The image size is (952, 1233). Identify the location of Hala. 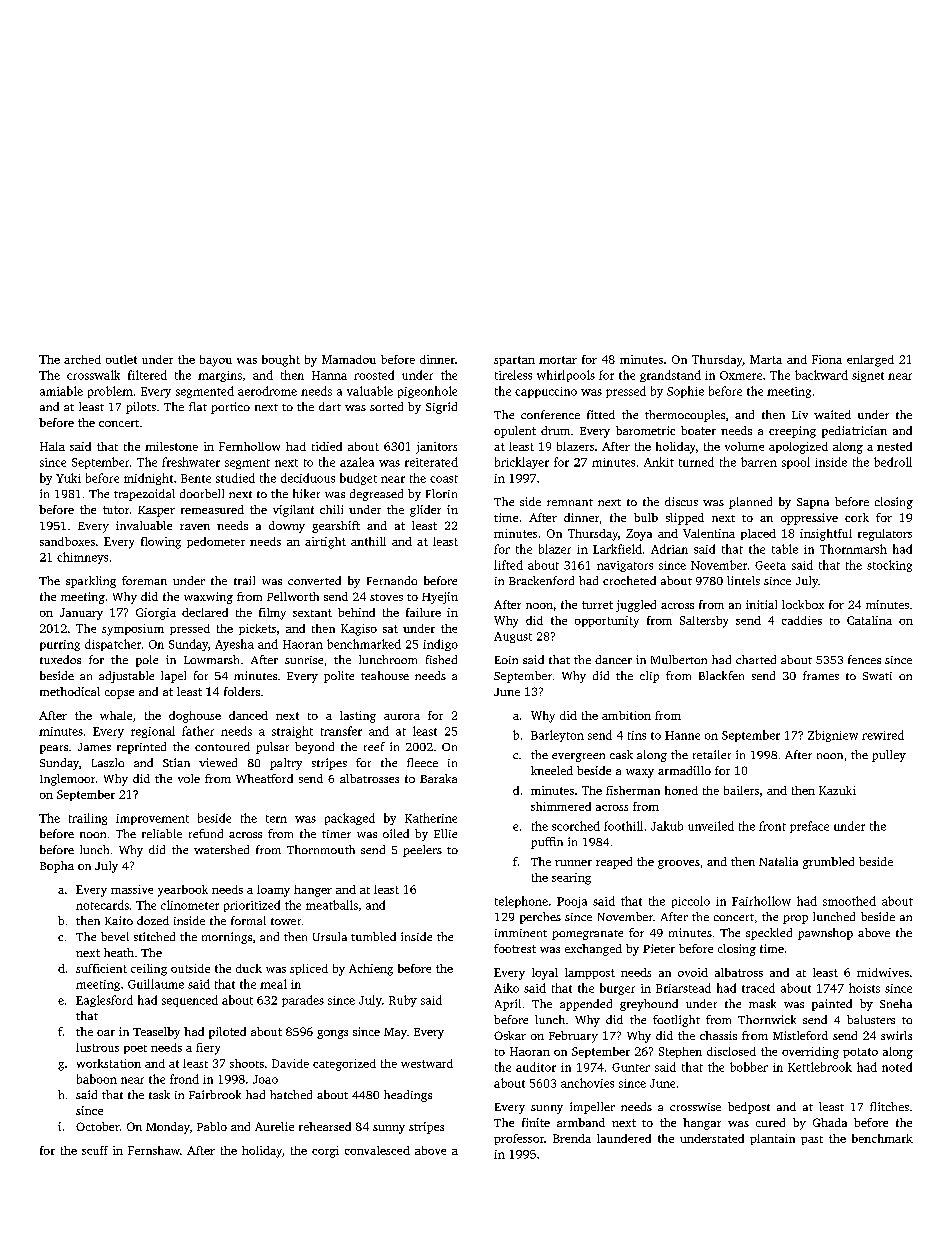
(52, 446).
